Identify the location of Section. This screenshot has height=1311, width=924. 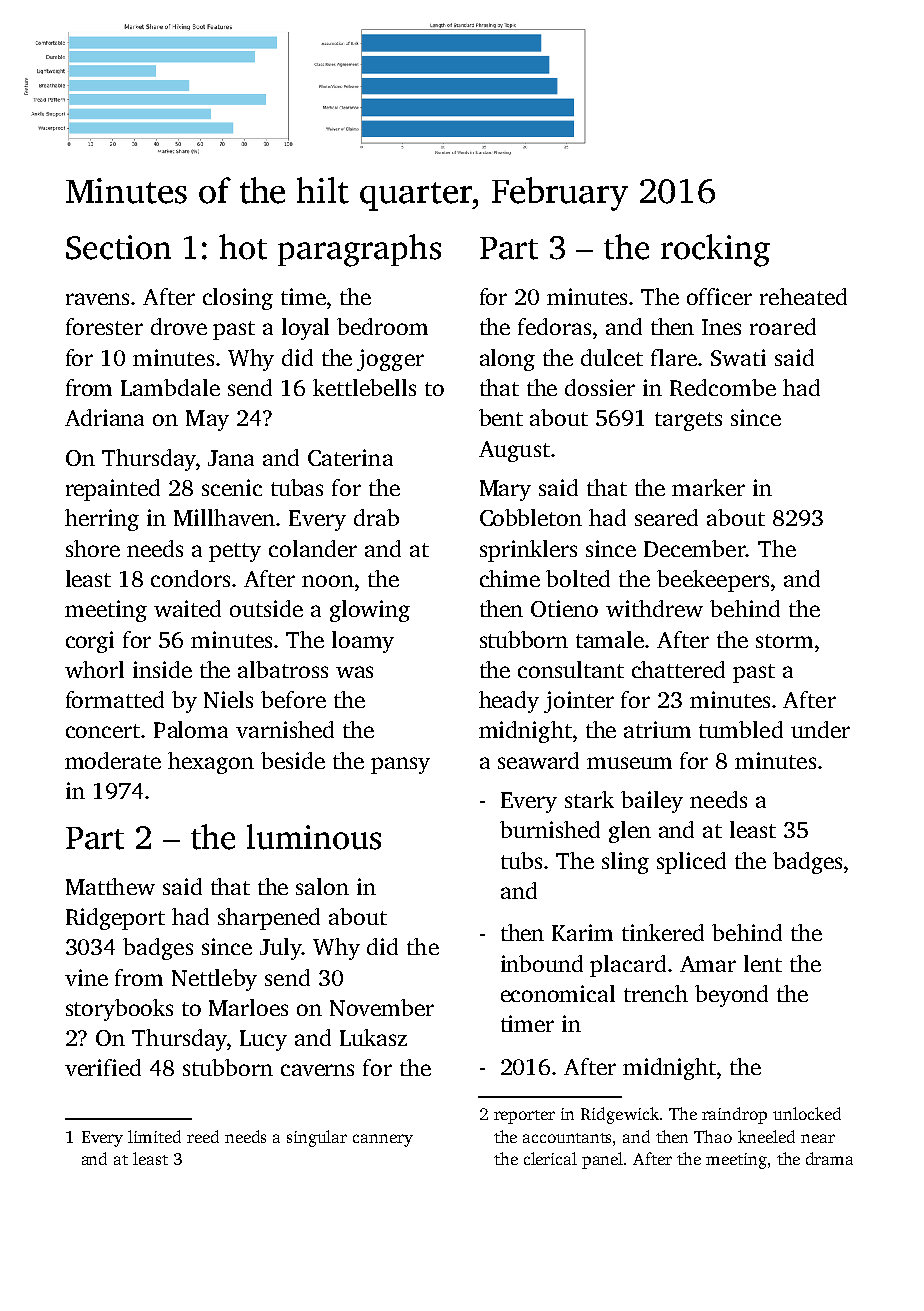
(118, 247).
